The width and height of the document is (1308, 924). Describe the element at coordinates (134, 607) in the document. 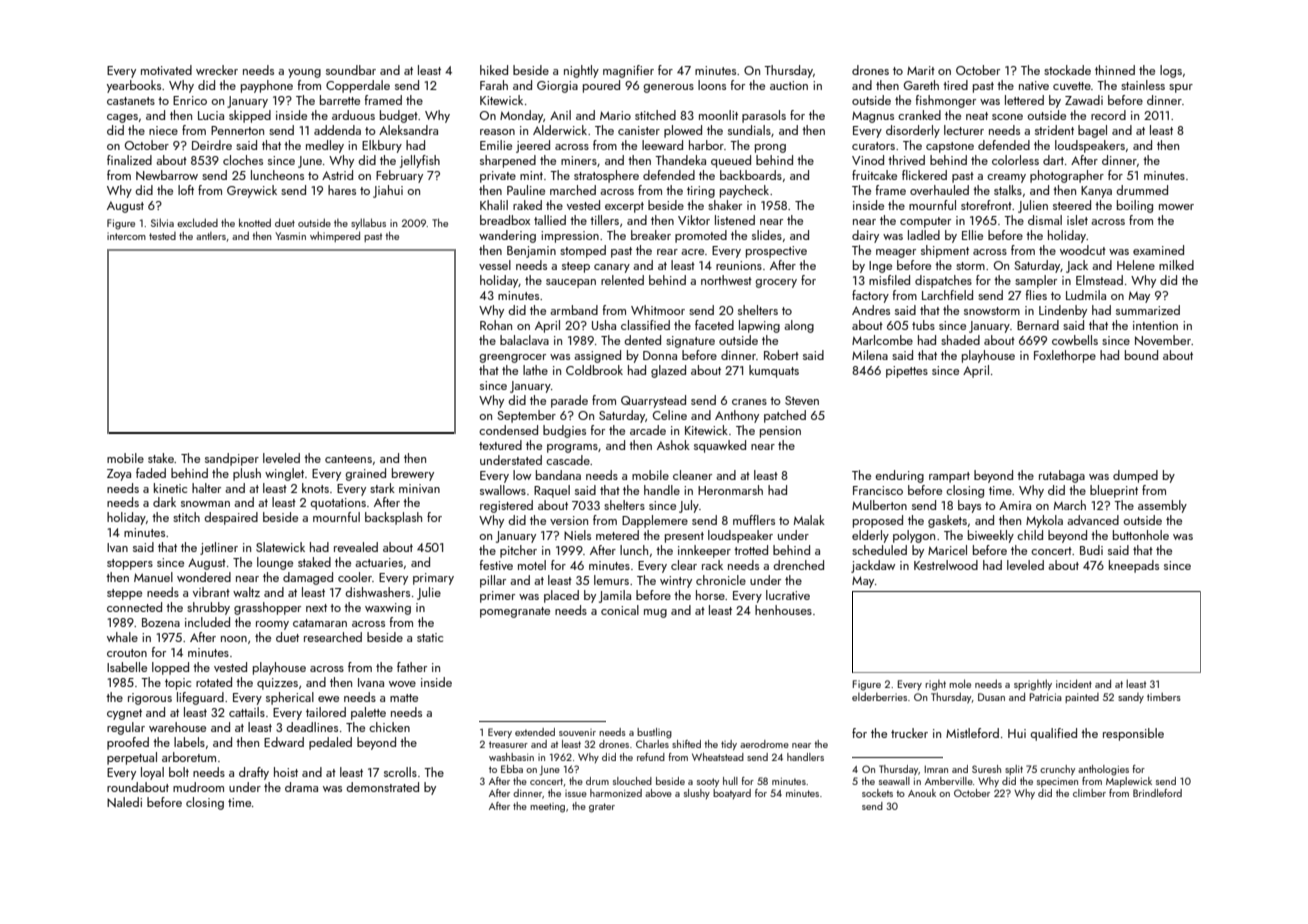

I see `connected` at that location.
